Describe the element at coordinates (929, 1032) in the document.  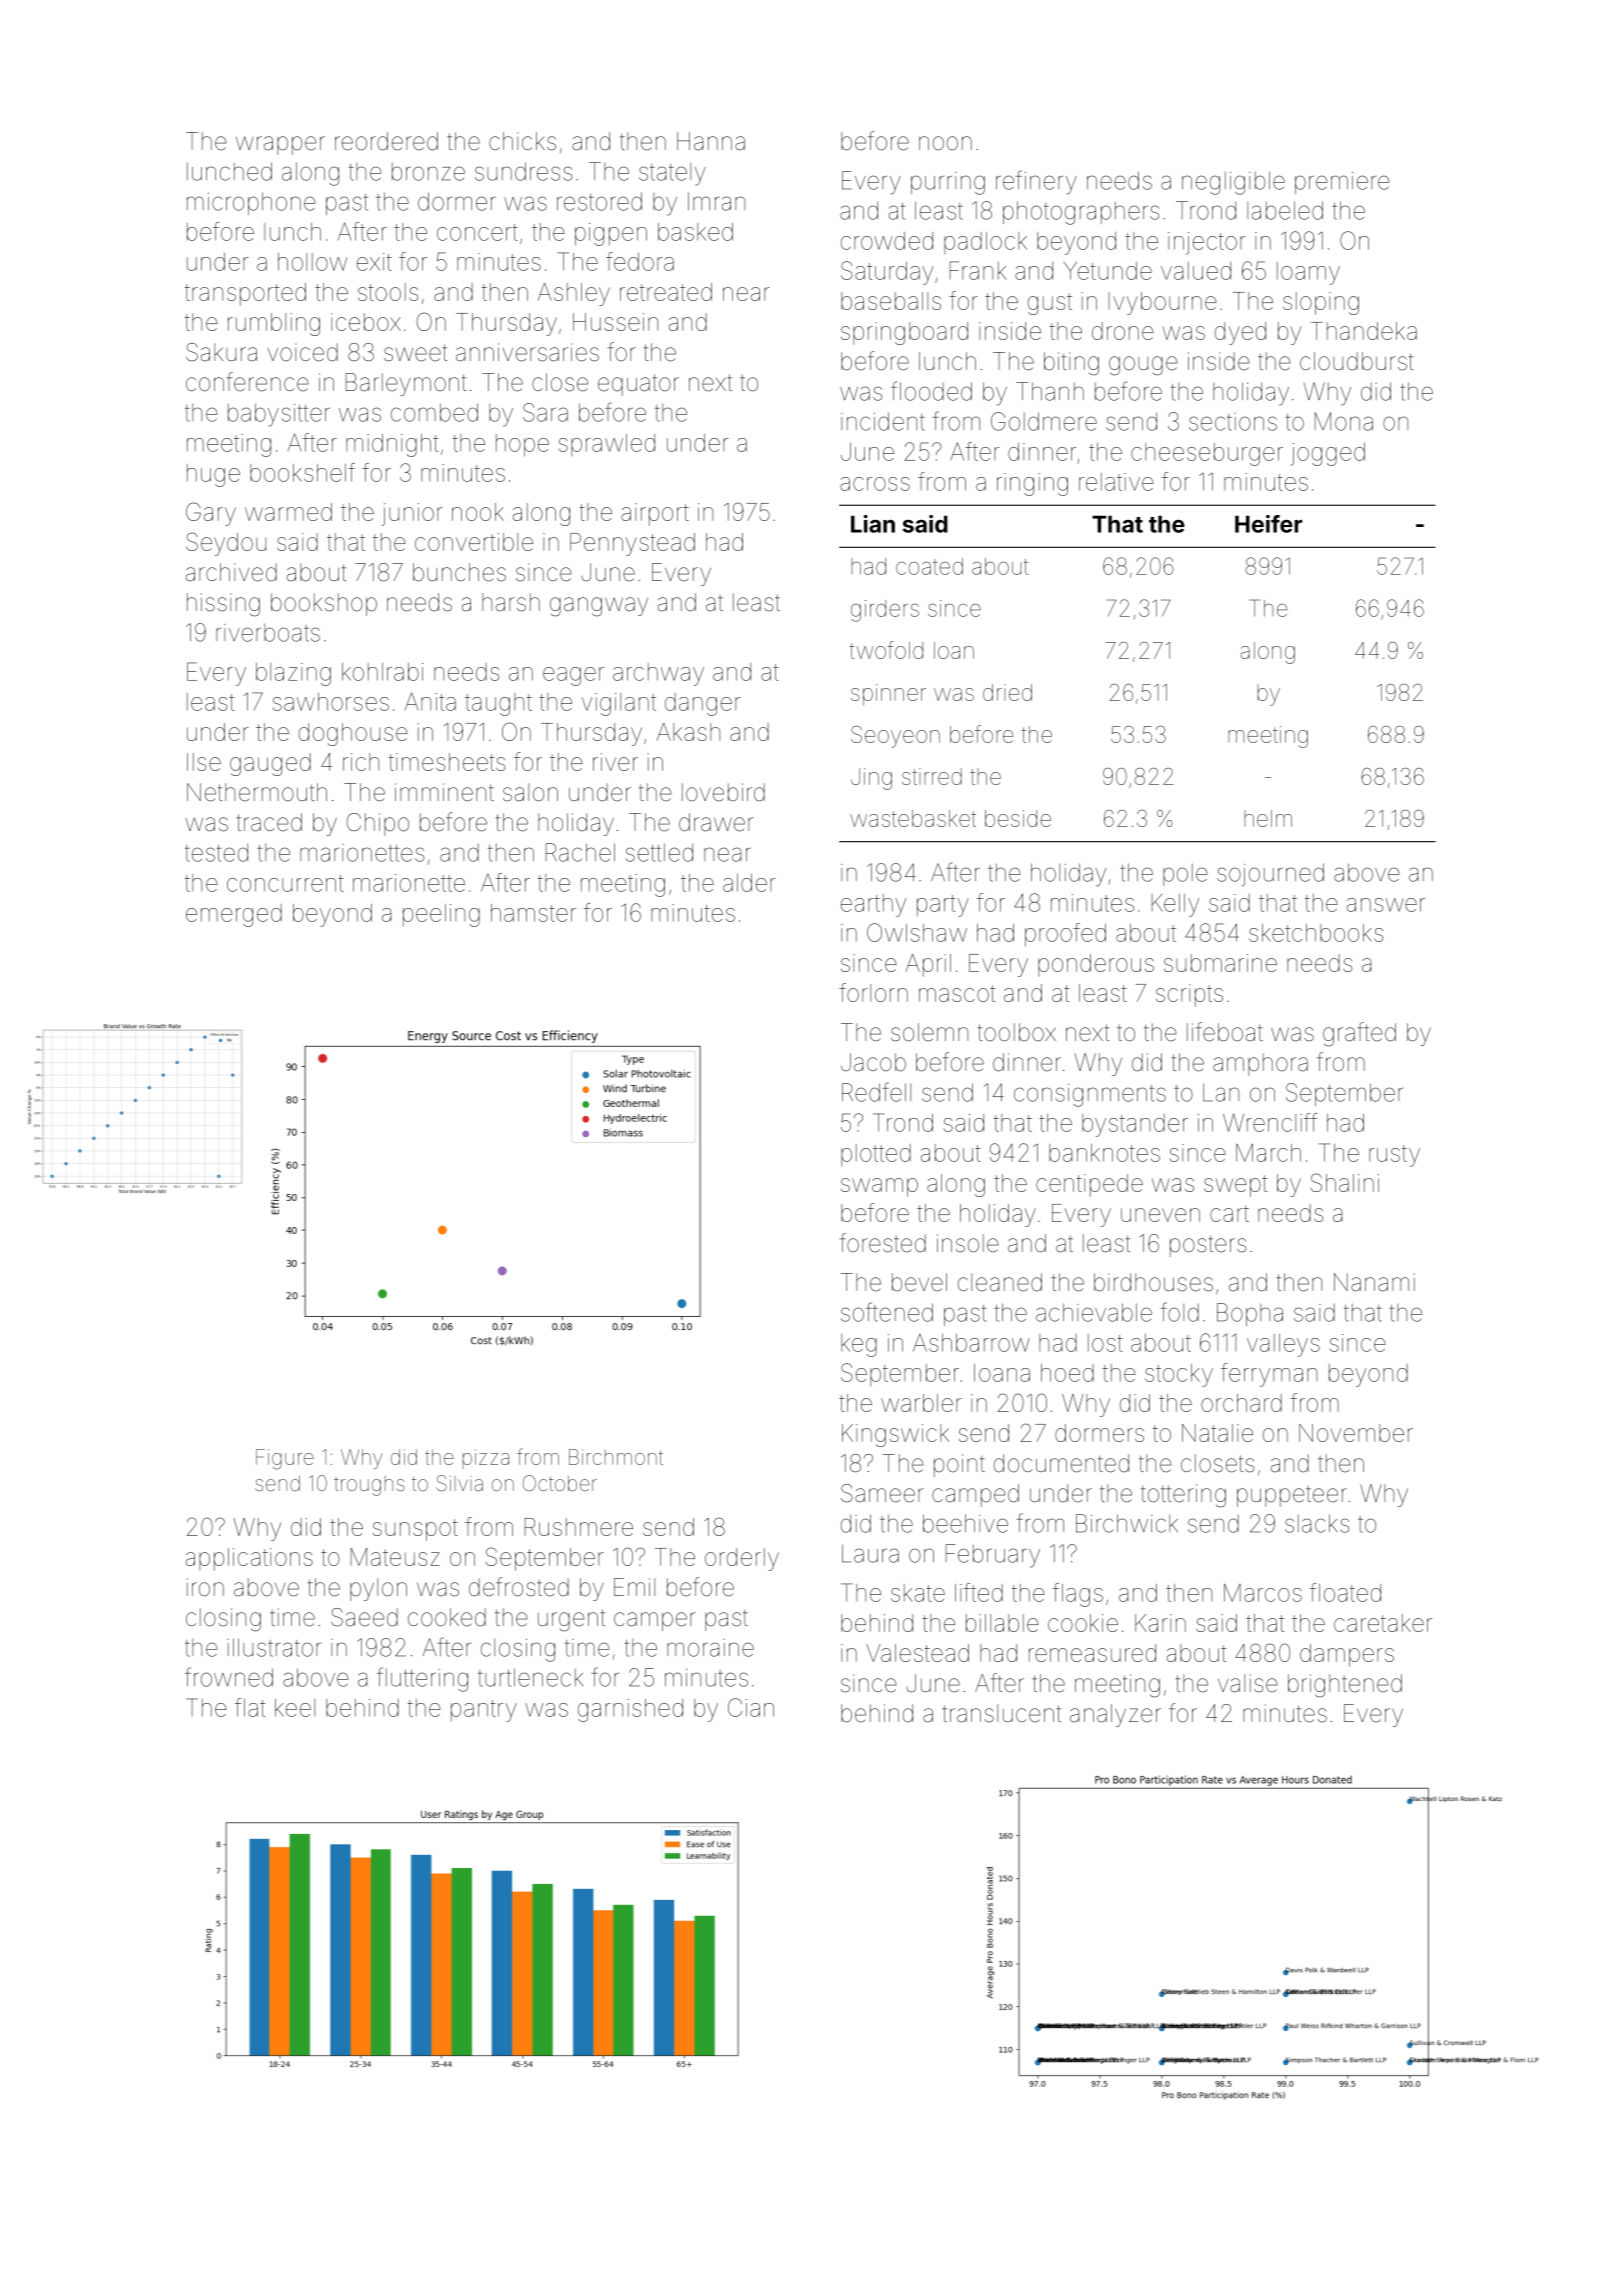
I see `solemn` at that location.
